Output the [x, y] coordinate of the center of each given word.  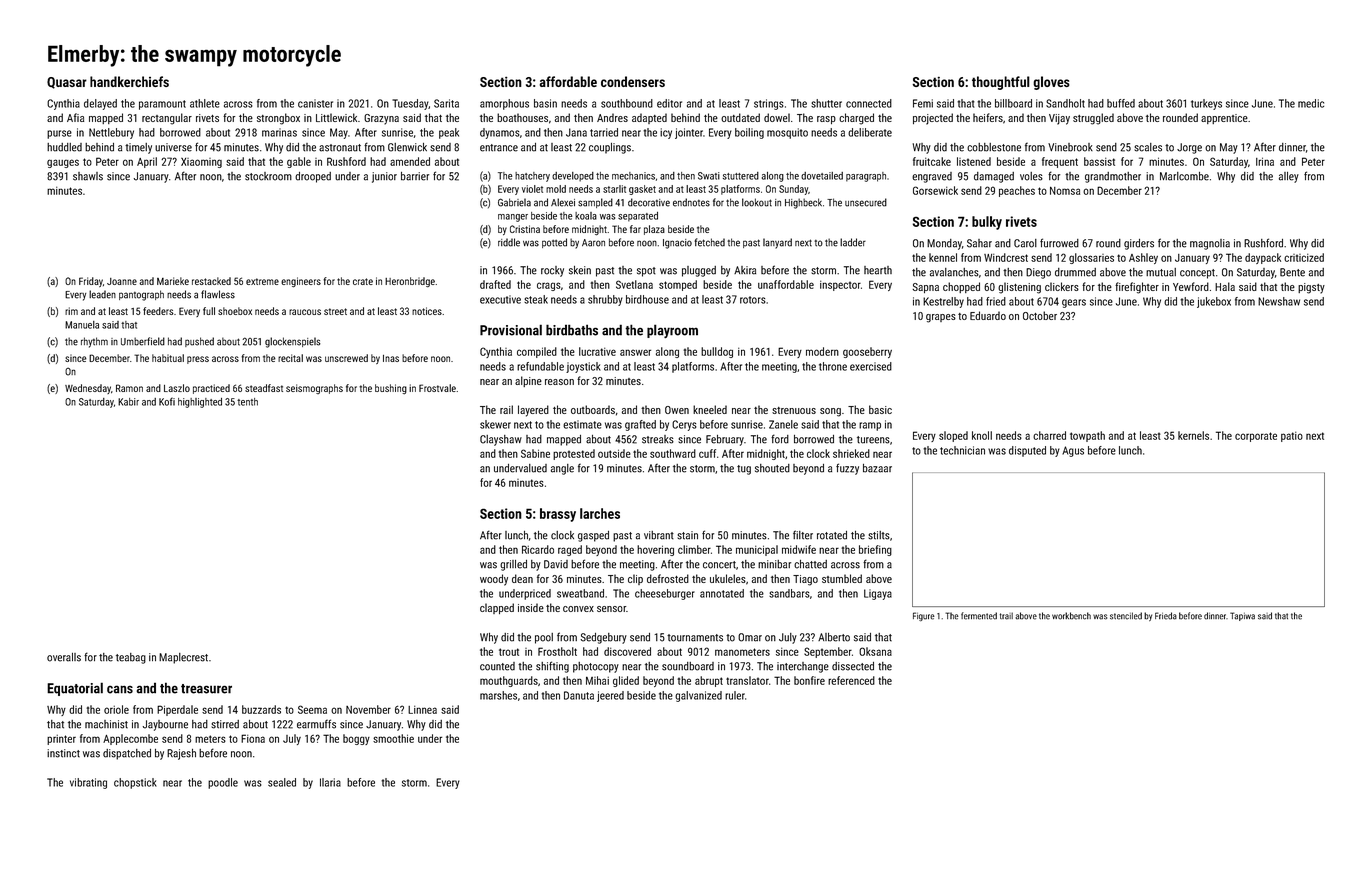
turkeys [1206, 104]
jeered [610, 696]
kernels [1193, 435]
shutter [826, 103]
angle [562, 469]
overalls [64, 657]
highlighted [200, 403]
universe [173, 147]
